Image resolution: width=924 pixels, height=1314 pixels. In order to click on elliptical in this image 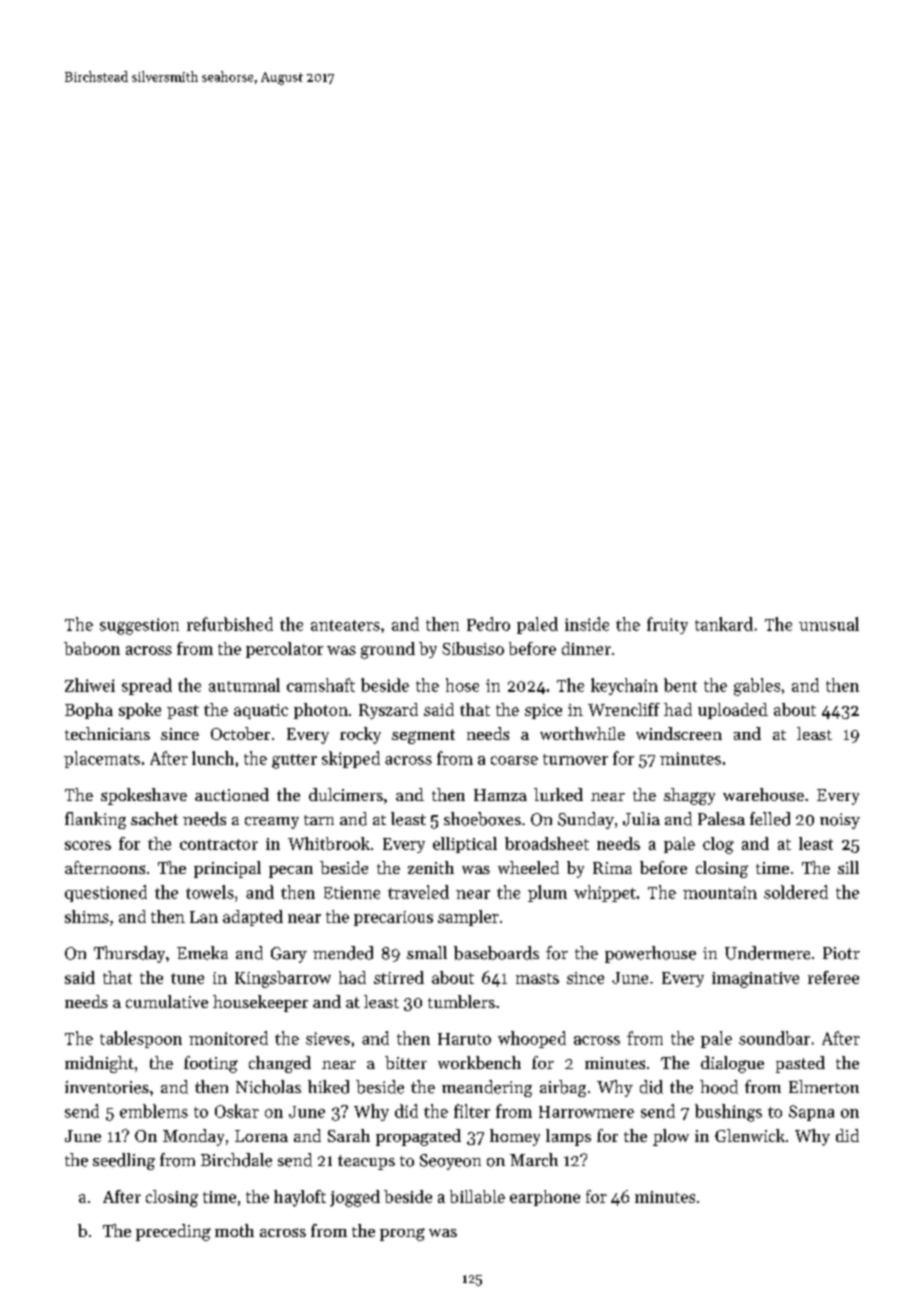, I will do `click(465, 845)`.
